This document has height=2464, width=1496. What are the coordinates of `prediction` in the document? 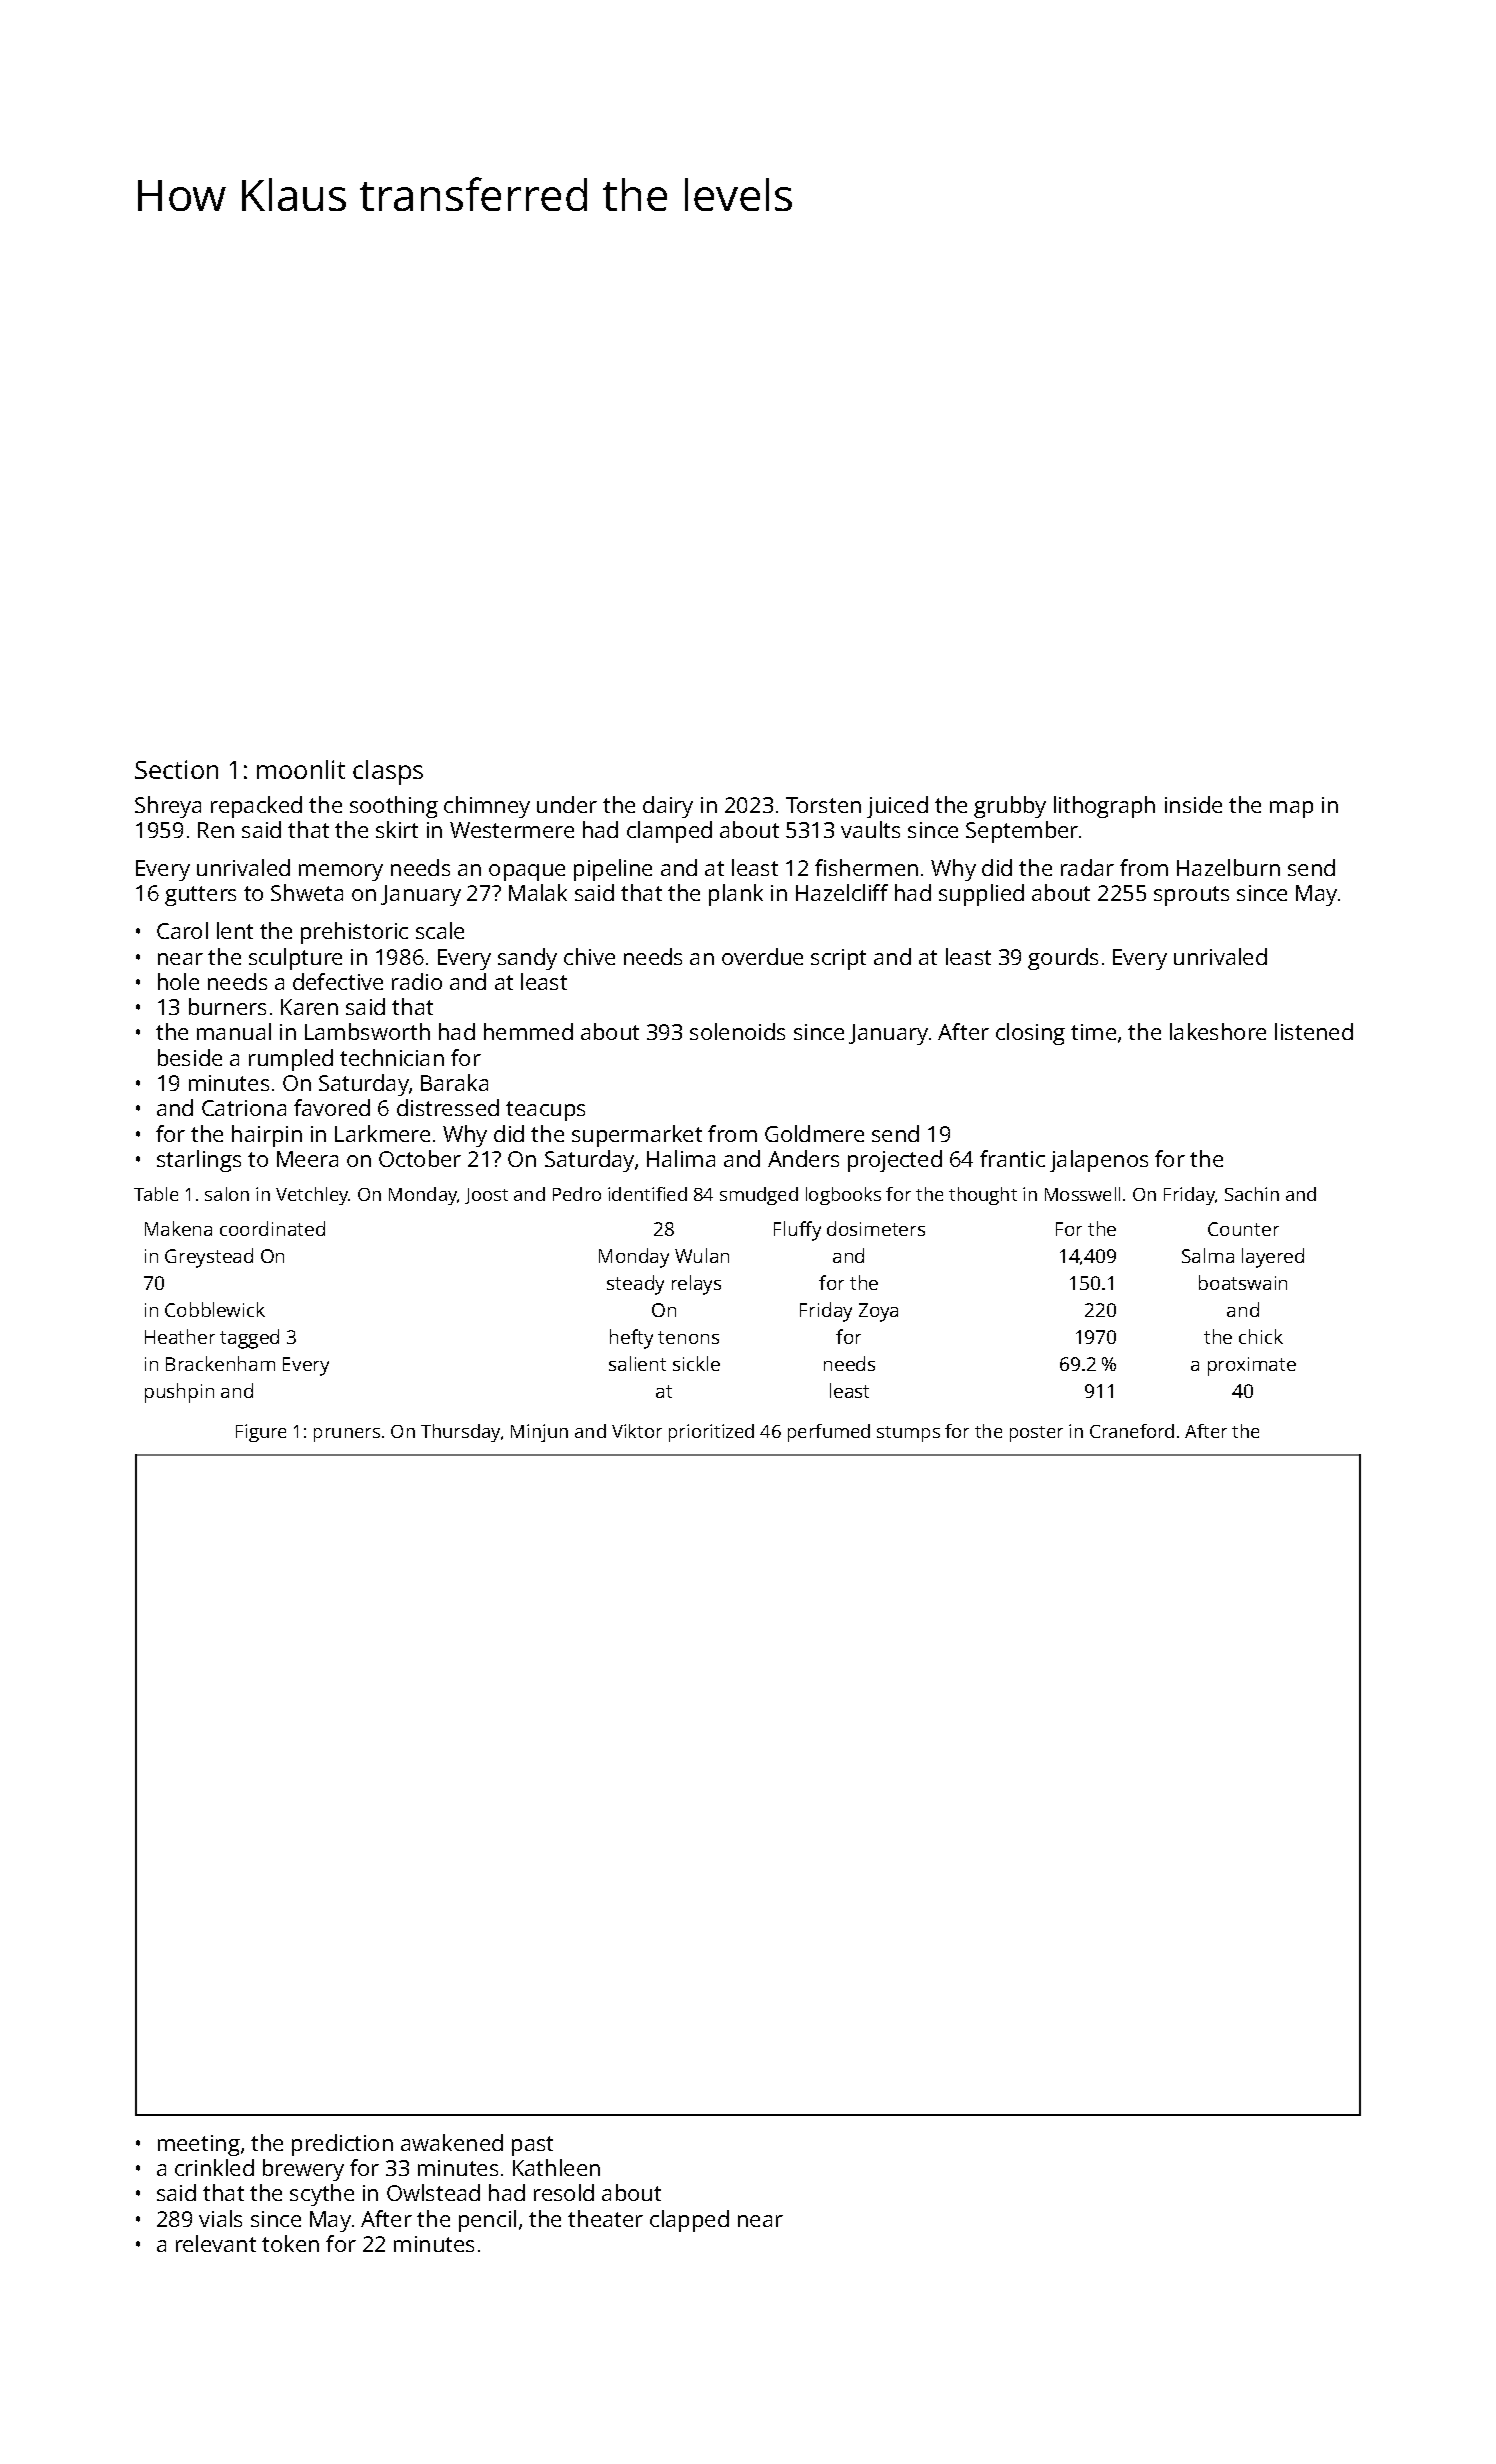 It's located at (342, 2145).
